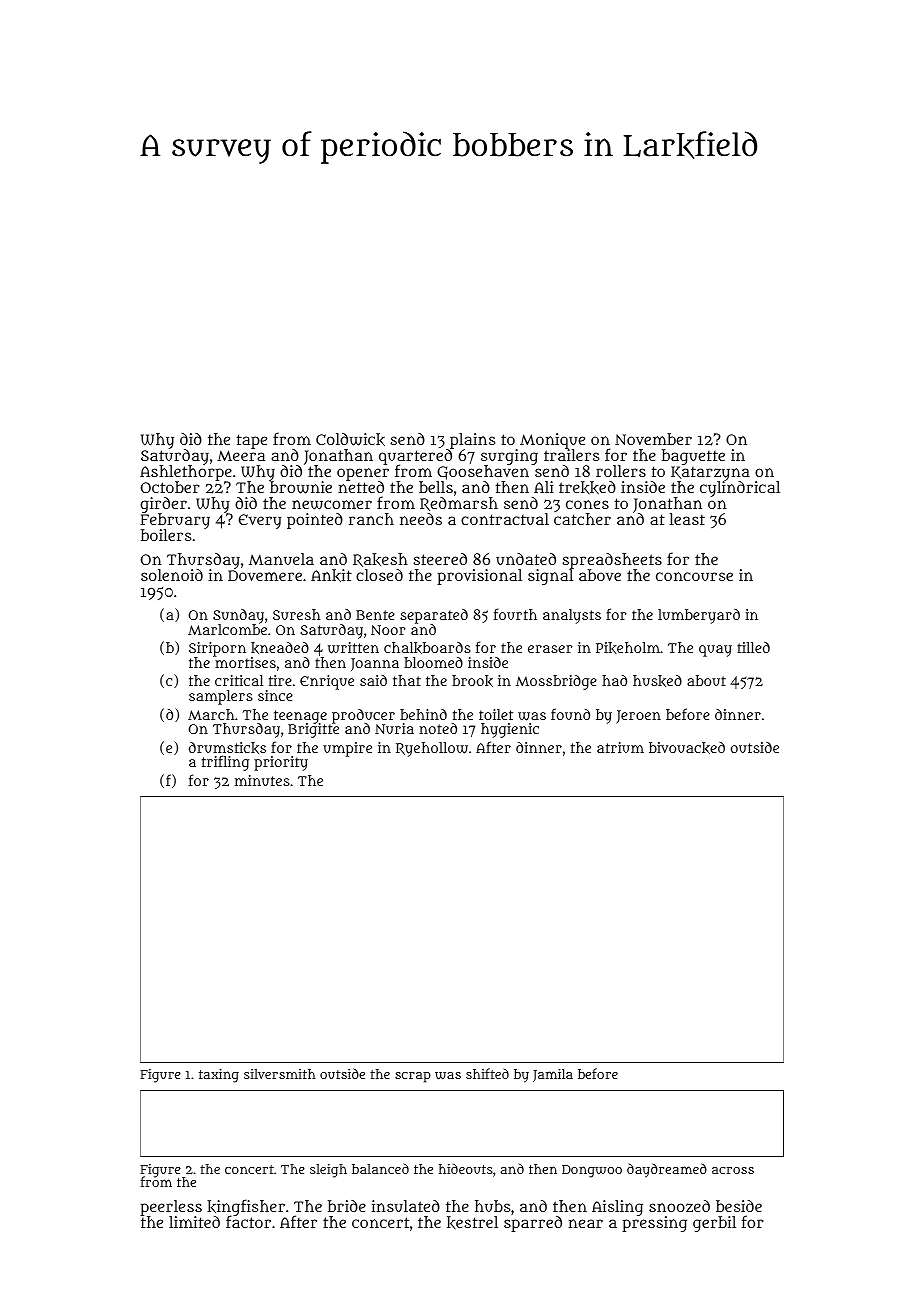  Describe the element at coordinates (740, 489) in the screenshot. I see `cylindrical` at that location.
